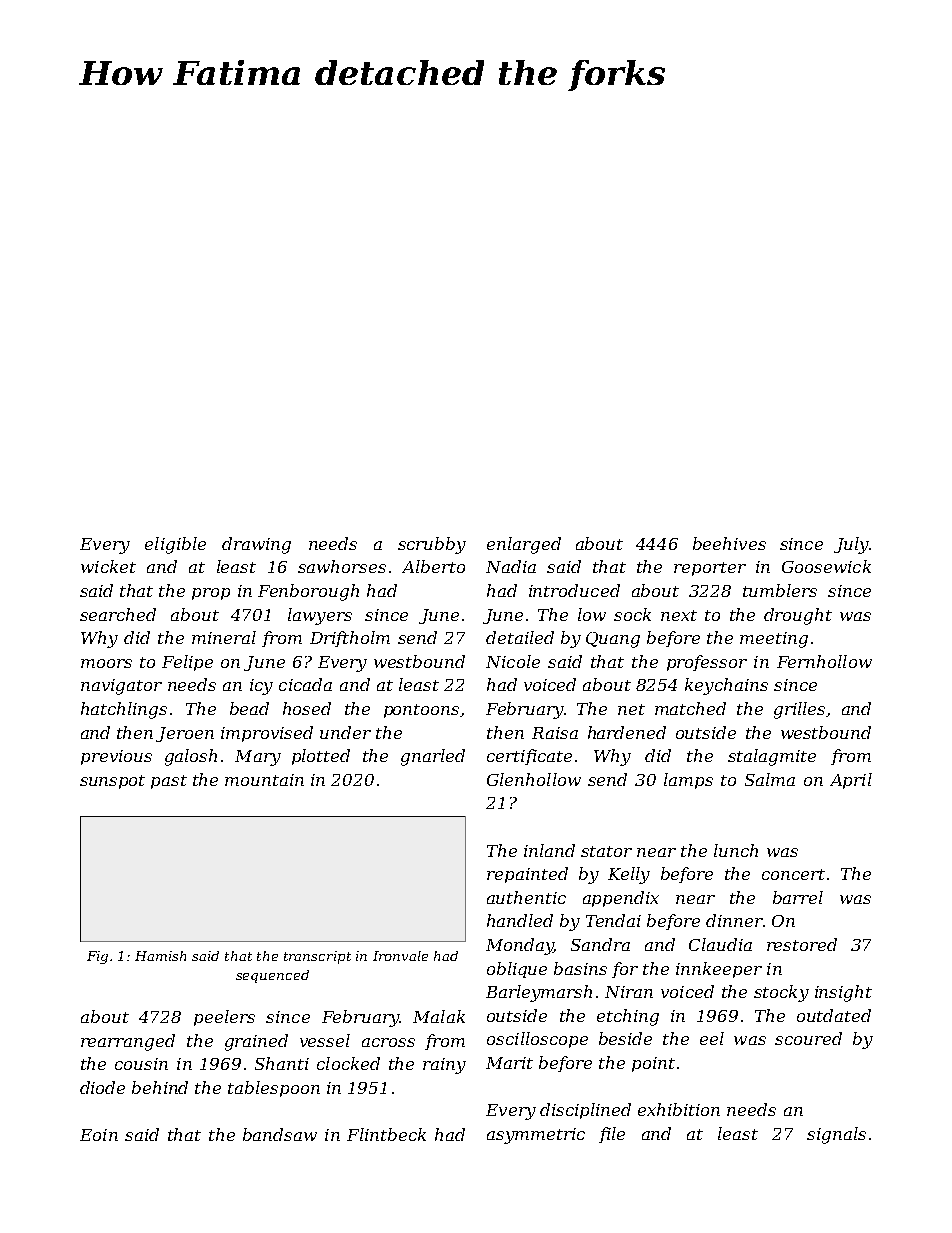 The image size is (952, 1233). Describe the element at coordinates (802, 944) in the screenshot. I see `restored` at that location.
